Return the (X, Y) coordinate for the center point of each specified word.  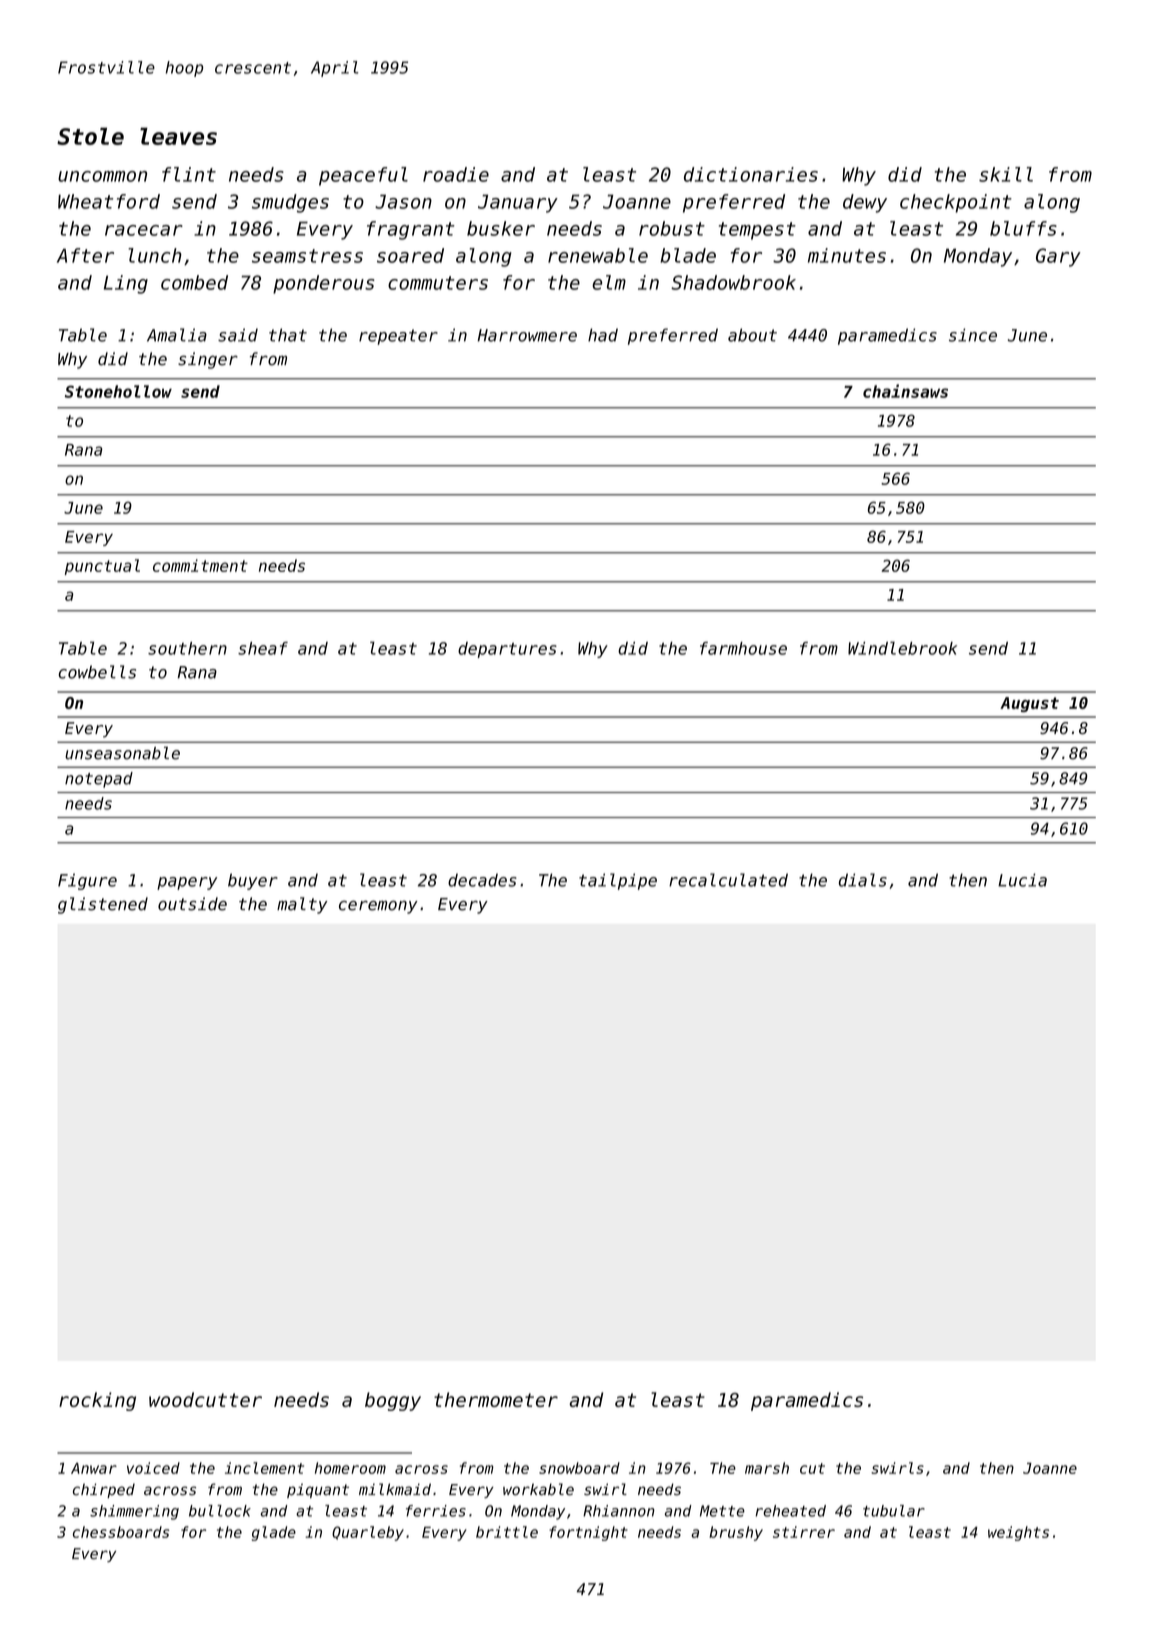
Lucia (1022, 880)
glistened (103, 905)
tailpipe (618, 881)
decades (482, 880)
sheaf (263, 648)
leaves (178, 136)
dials (863, 880)
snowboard (579, 1468)
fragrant (411, 230)
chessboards (121, 1532)
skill (1006, 174)
